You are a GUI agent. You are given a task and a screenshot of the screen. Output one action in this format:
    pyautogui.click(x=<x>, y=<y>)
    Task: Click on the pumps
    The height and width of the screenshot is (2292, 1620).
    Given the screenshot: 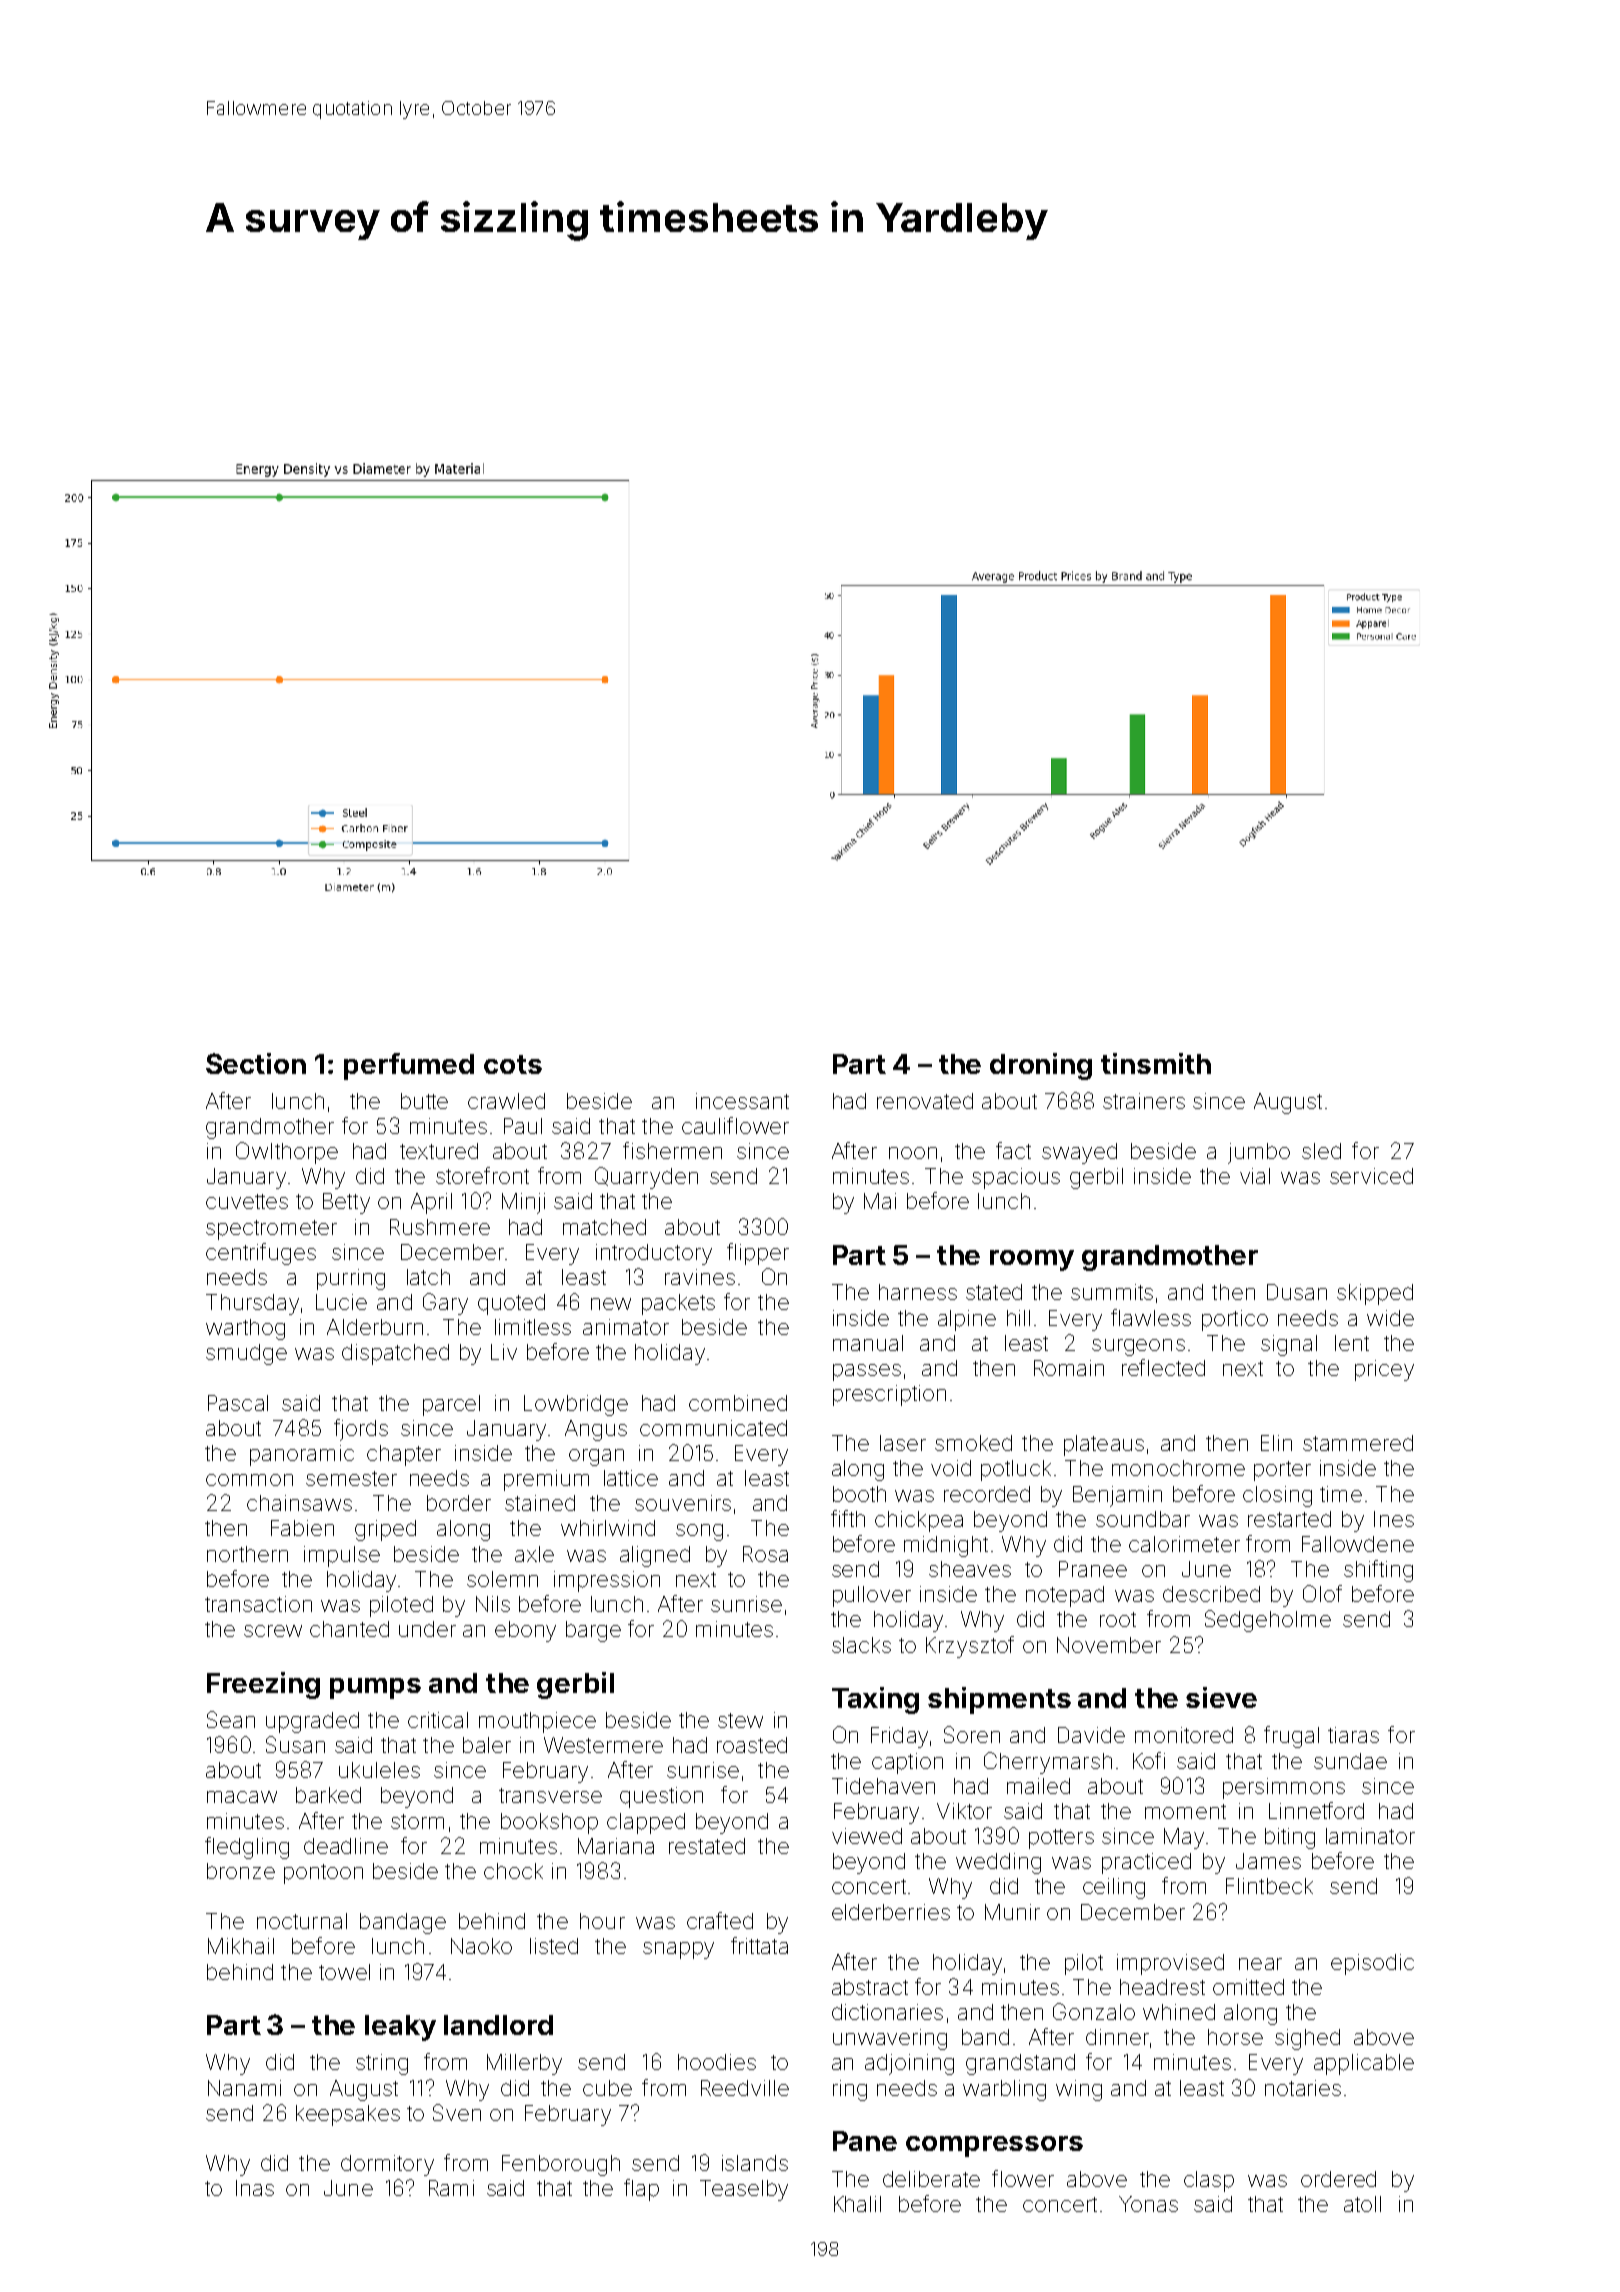 What is the action you would take?
    pyautogui.click(x=375, y=1688)
